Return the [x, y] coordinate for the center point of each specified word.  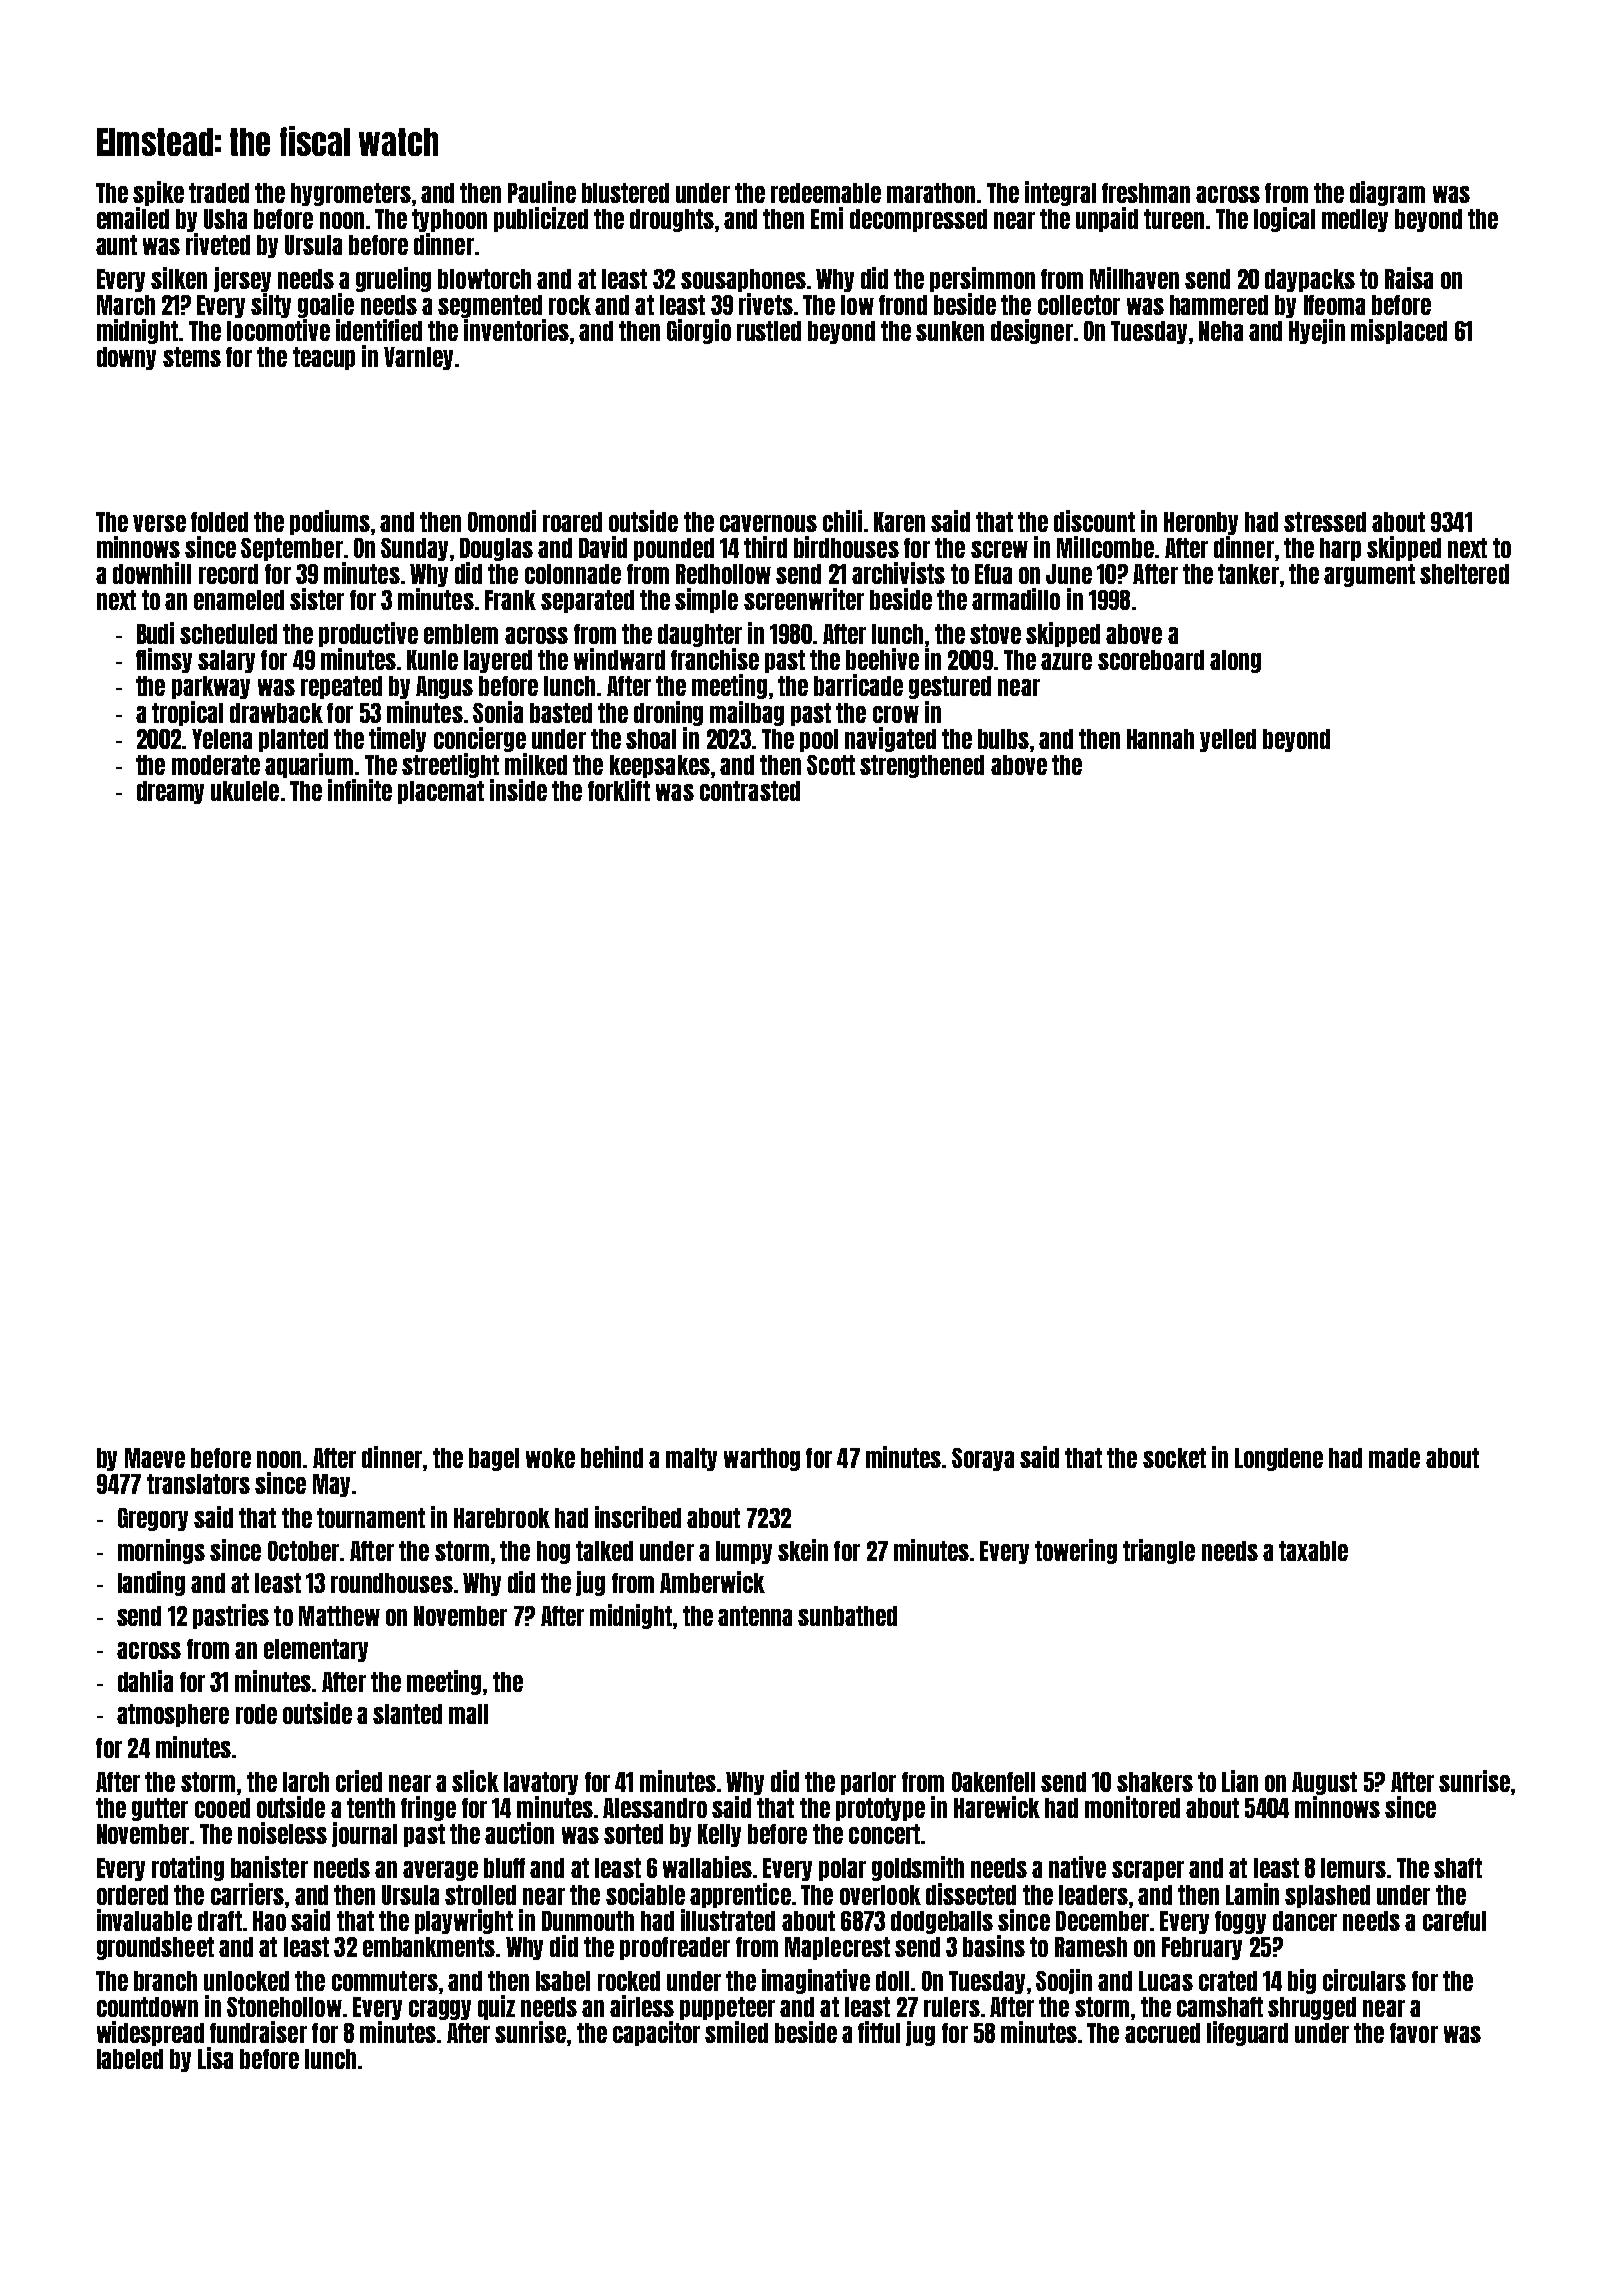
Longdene [1279, 1459]
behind [612, 1457]
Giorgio [699, 331]
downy [126, 358]
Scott [831, 765]
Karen [899, 522]
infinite [360, 790]
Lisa [215, 2058]
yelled [1228, 740]
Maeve [155, 1458]
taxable [1313, 1551]
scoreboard [1151, 660]
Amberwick [712, 1582]
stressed [1325, 522]
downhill [152, 573]
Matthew [339, 1616]
